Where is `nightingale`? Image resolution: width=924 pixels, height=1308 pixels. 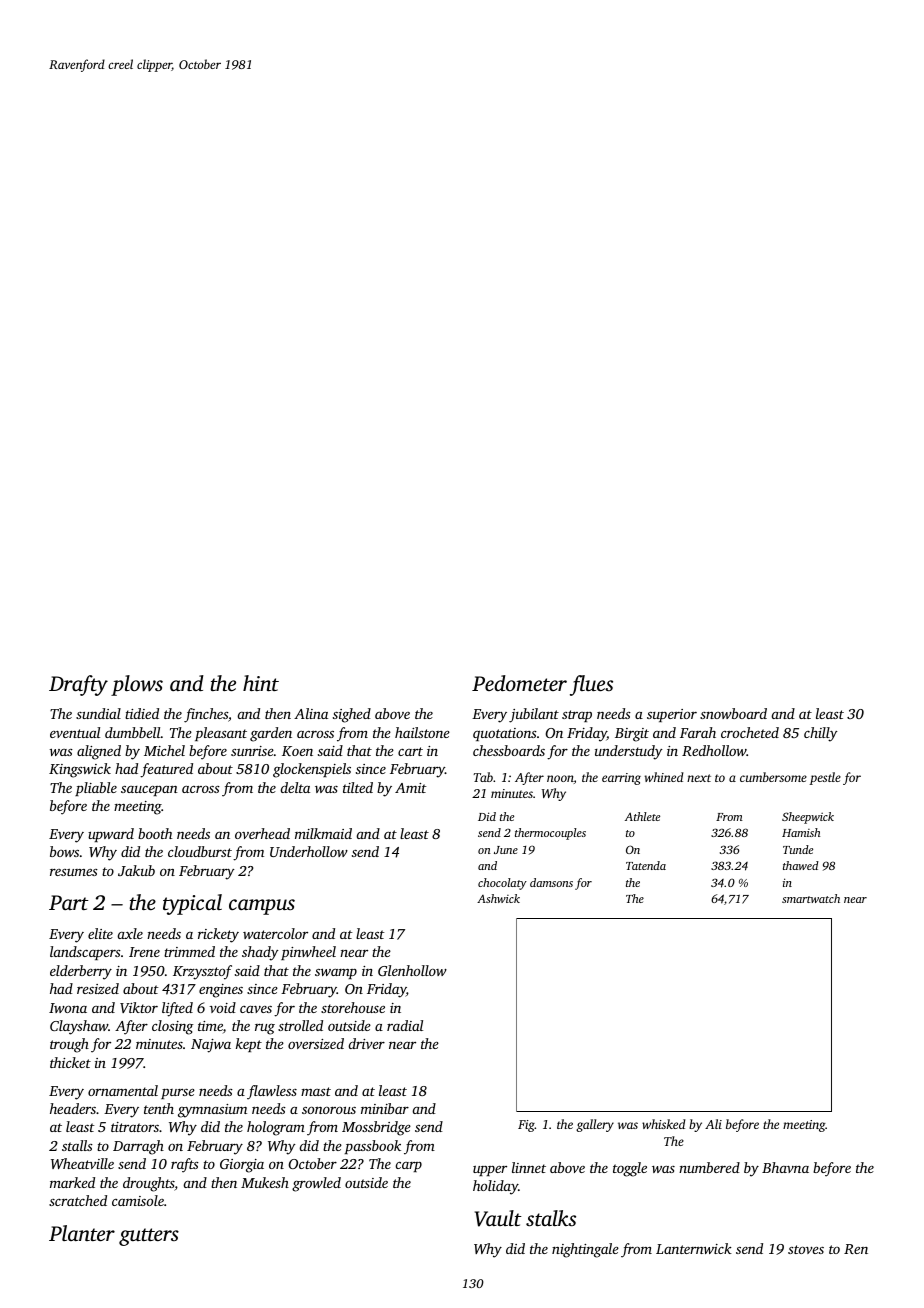
nightingale is located at coordinates (585, 1250).
